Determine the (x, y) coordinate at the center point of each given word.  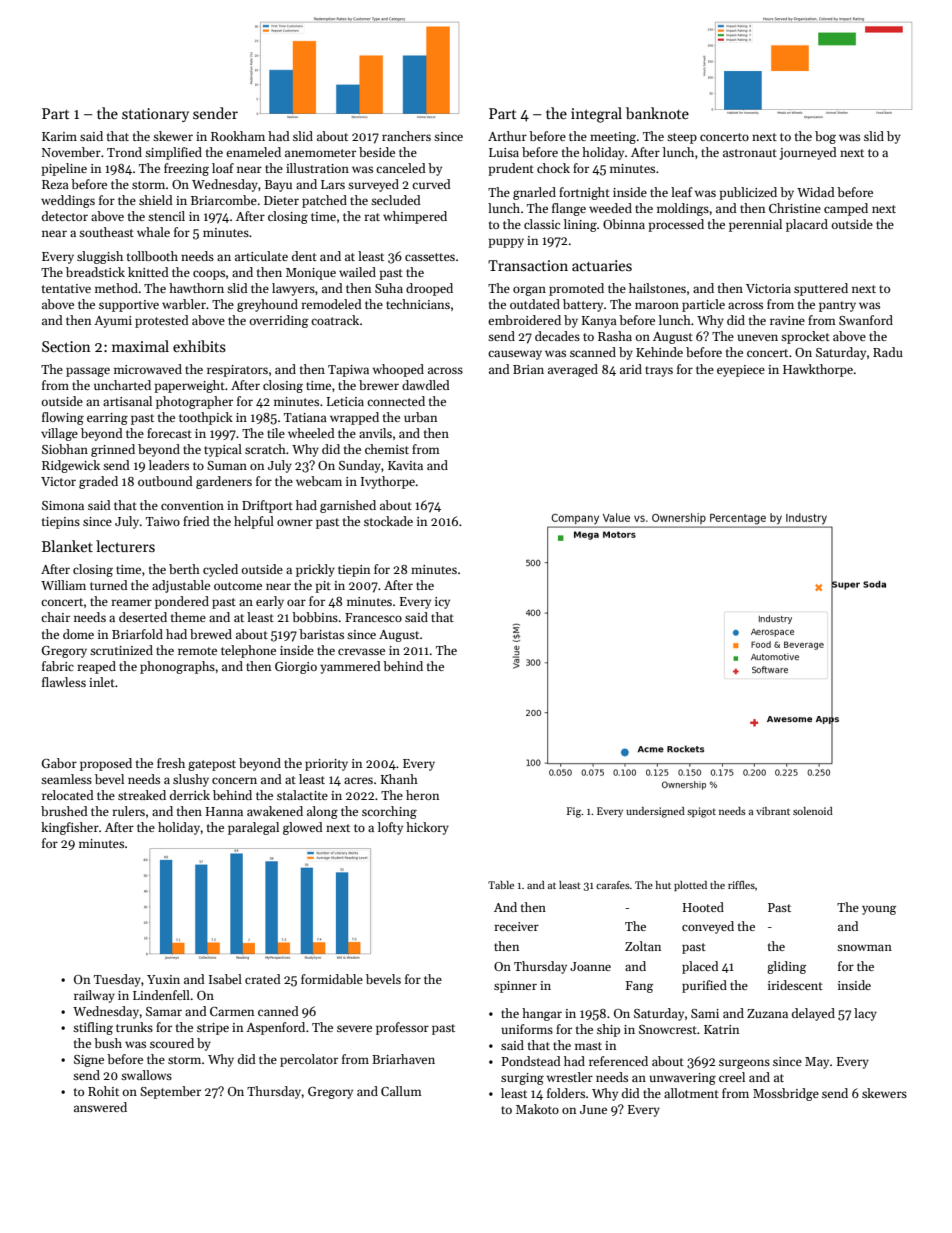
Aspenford (275, 1028)
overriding (279, 321)
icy (442, 603)
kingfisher (70, 828)
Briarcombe (224, 200)
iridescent (795, 985)
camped (846, 209)
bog (825, 137)
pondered (182, 602)
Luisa (504, 152)
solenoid (813, 811)
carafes (613, 885)
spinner (515, 987)
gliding (786, 967)
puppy (506, 243)
